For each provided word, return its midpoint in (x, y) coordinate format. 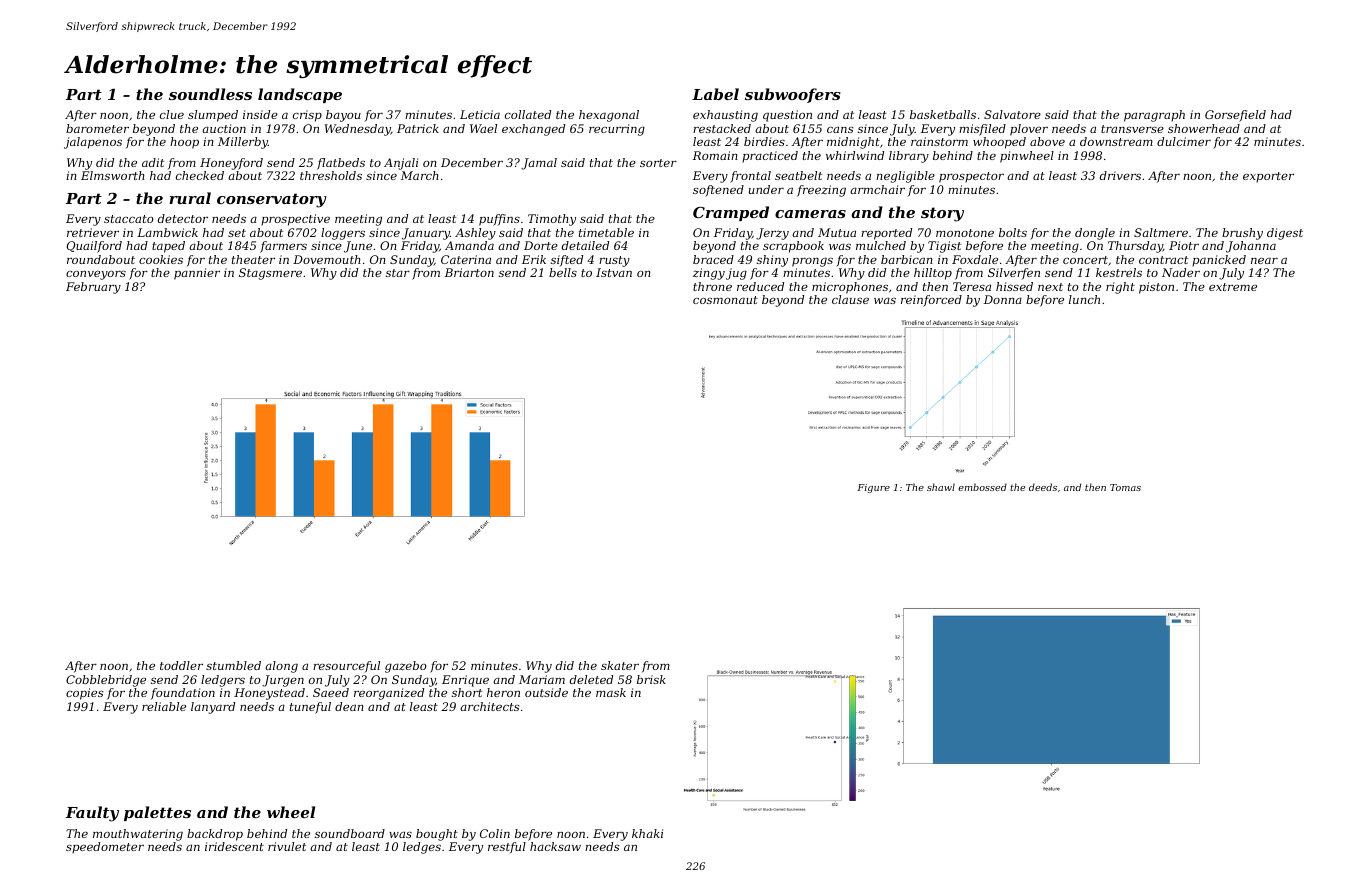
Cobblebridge (106, 681)
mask (611, 692)
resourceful (346, 667)
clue (172, 114)
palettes (157, 813)
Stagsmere (270, 274)
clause (850, 299)
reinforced (931, 301)
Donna (1003, 299)
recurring (617, 130)
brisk (651, 679)
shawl (941, 487)
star (398, 273)
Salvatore (1012, 114)
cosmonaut (725, 300)
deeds (1043, 487)
